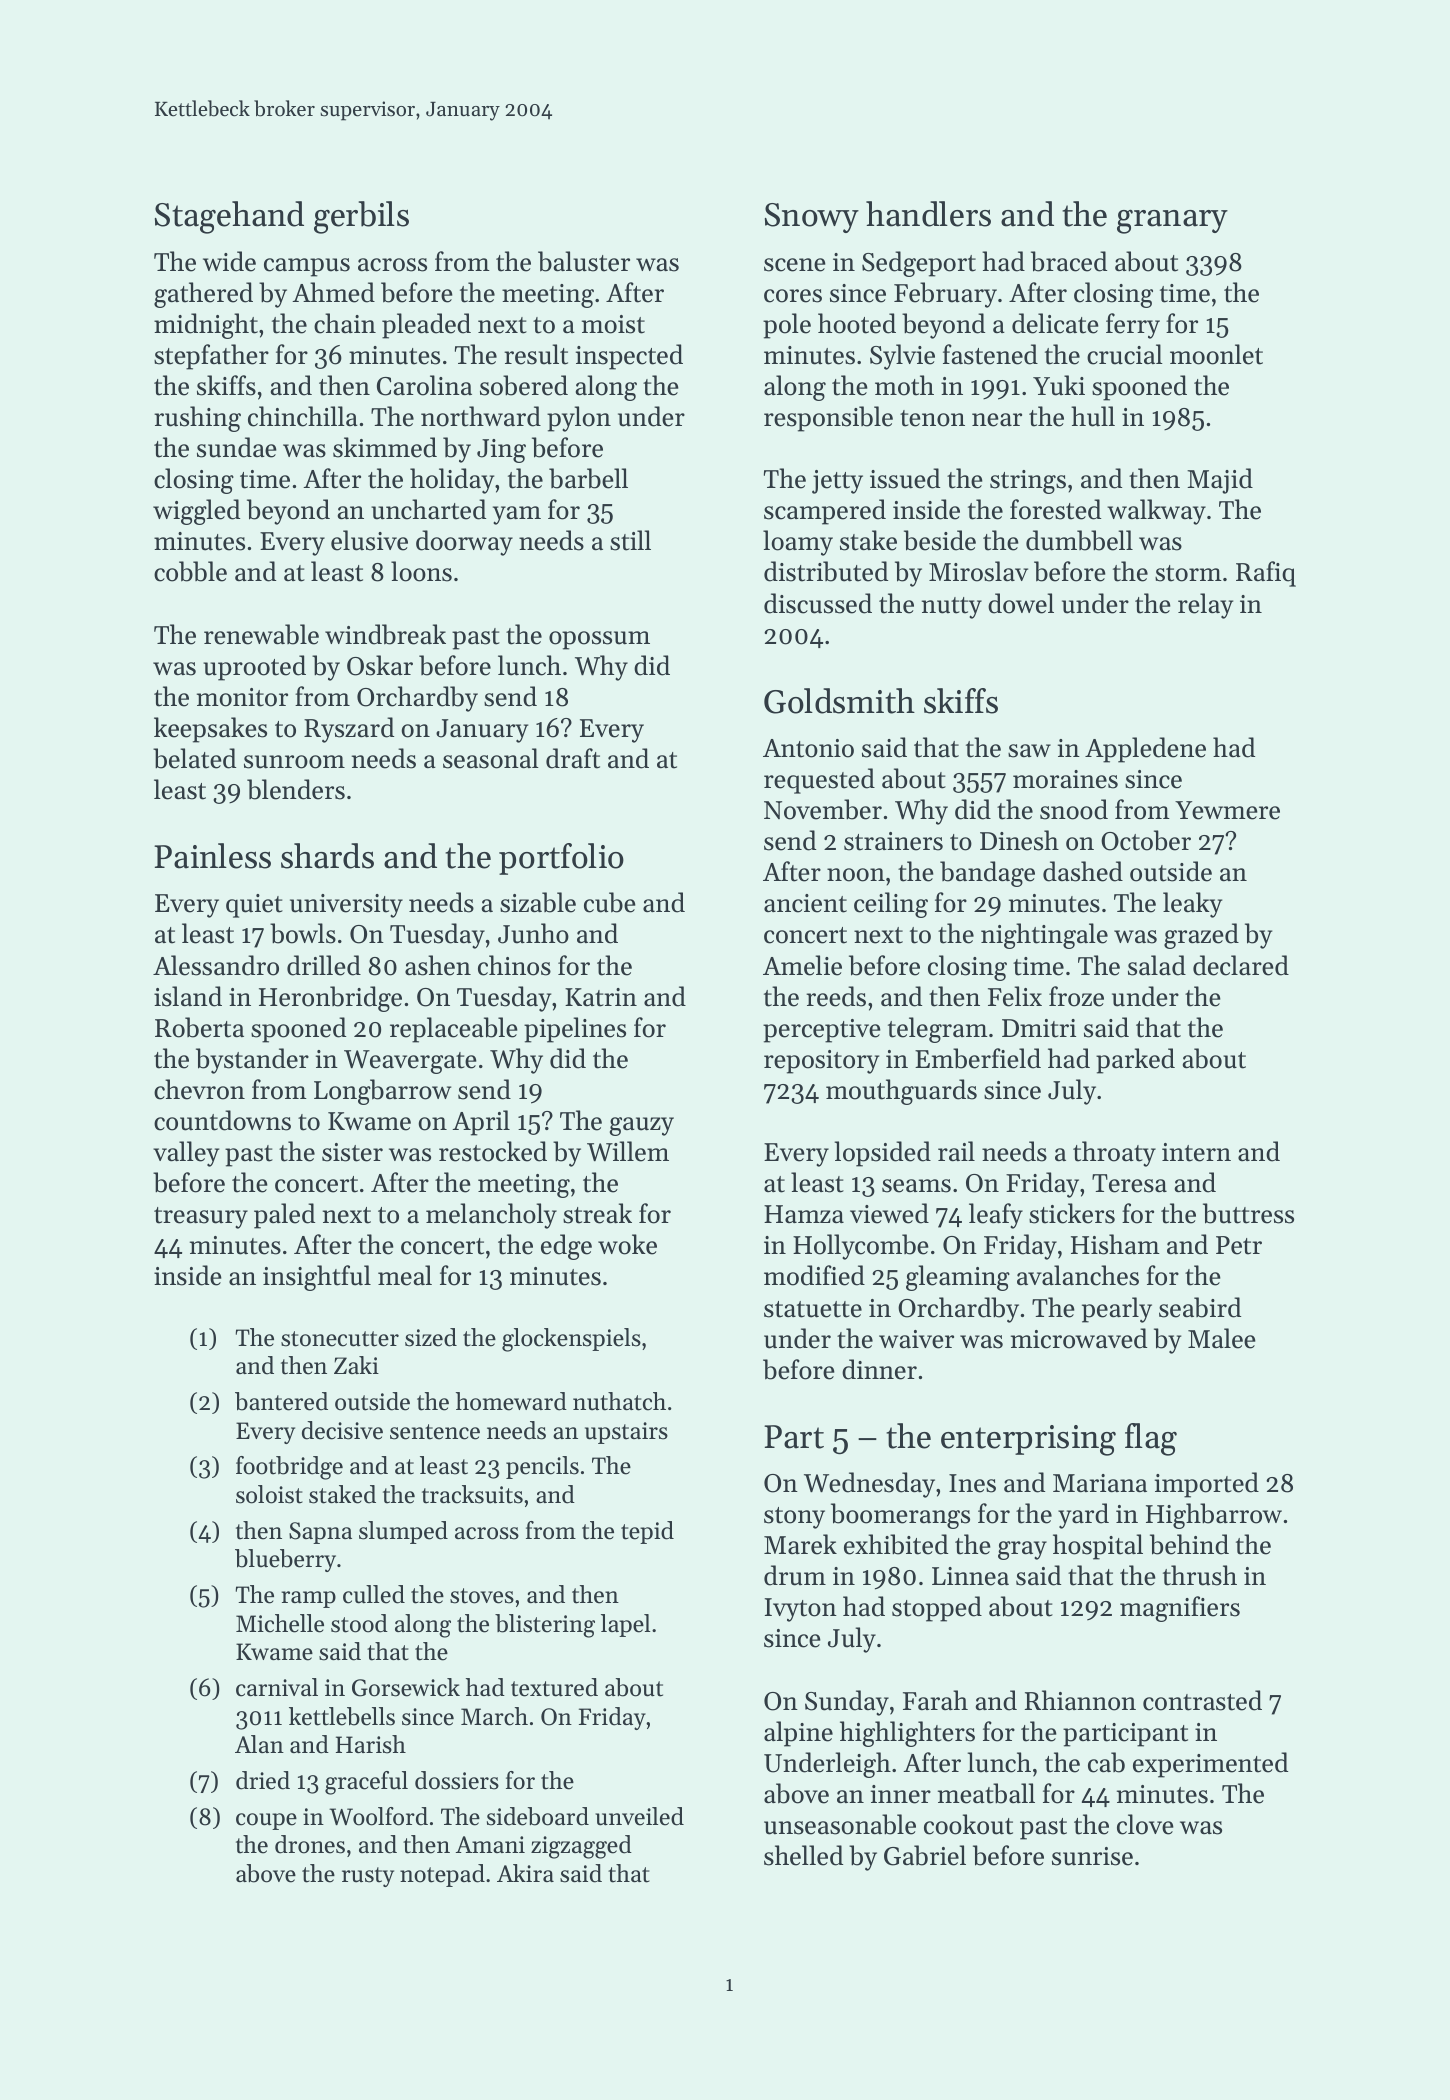 The width and height of the document is (1450, 2100). What do you see at coordinates (349, 730) in the document?
I see `Ryszard` at bounding box center [349, 730].
